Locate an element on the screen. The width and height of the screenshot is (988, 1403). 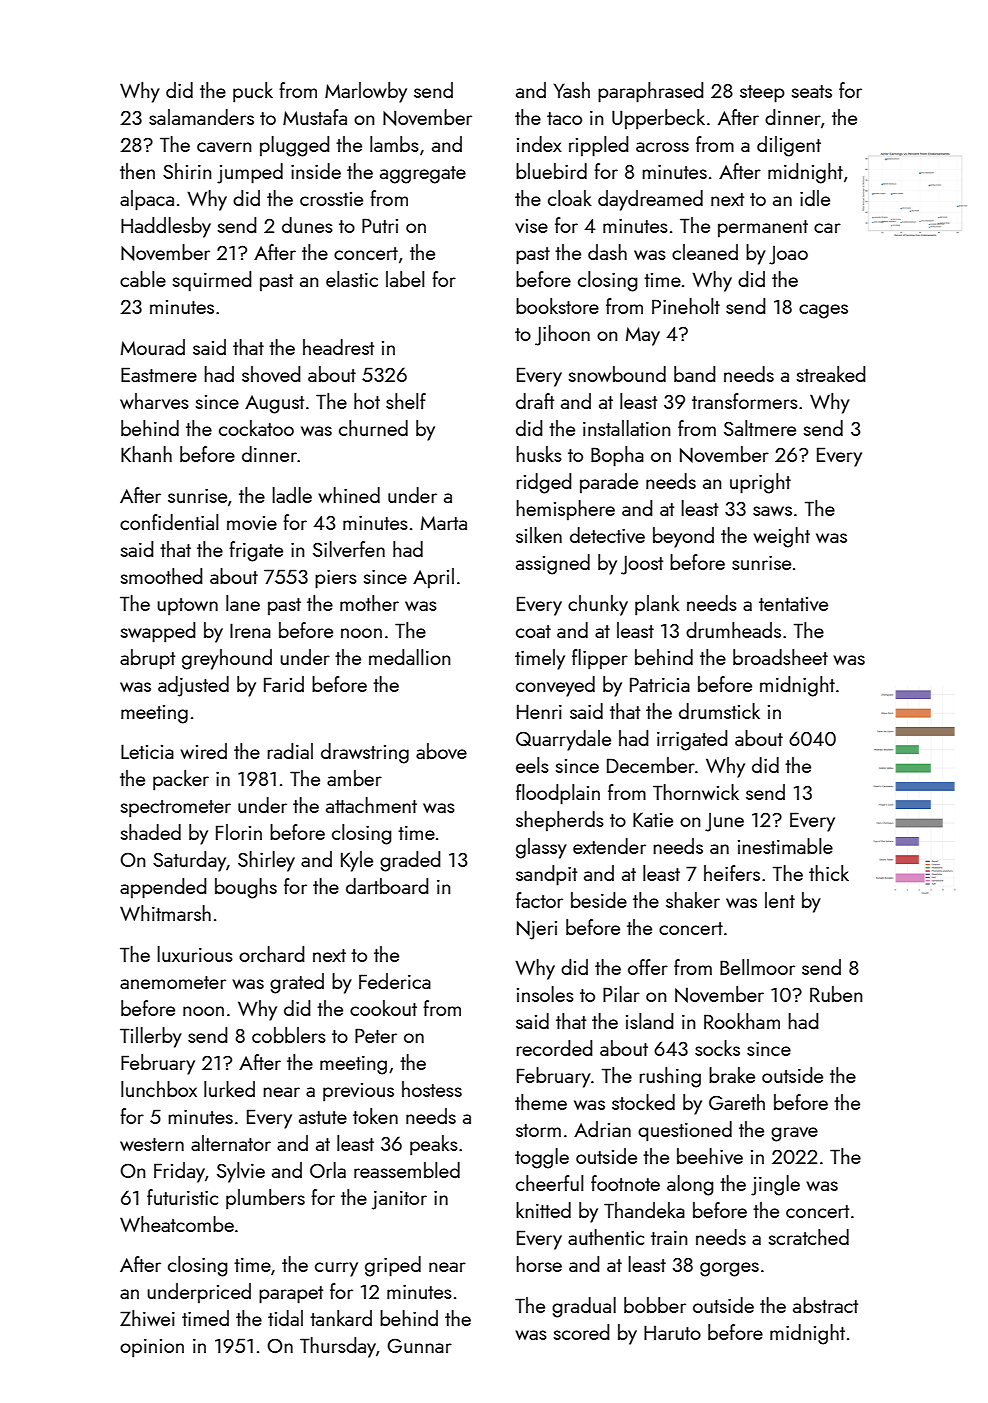
scratched is located at coordinates (809, 1237).
